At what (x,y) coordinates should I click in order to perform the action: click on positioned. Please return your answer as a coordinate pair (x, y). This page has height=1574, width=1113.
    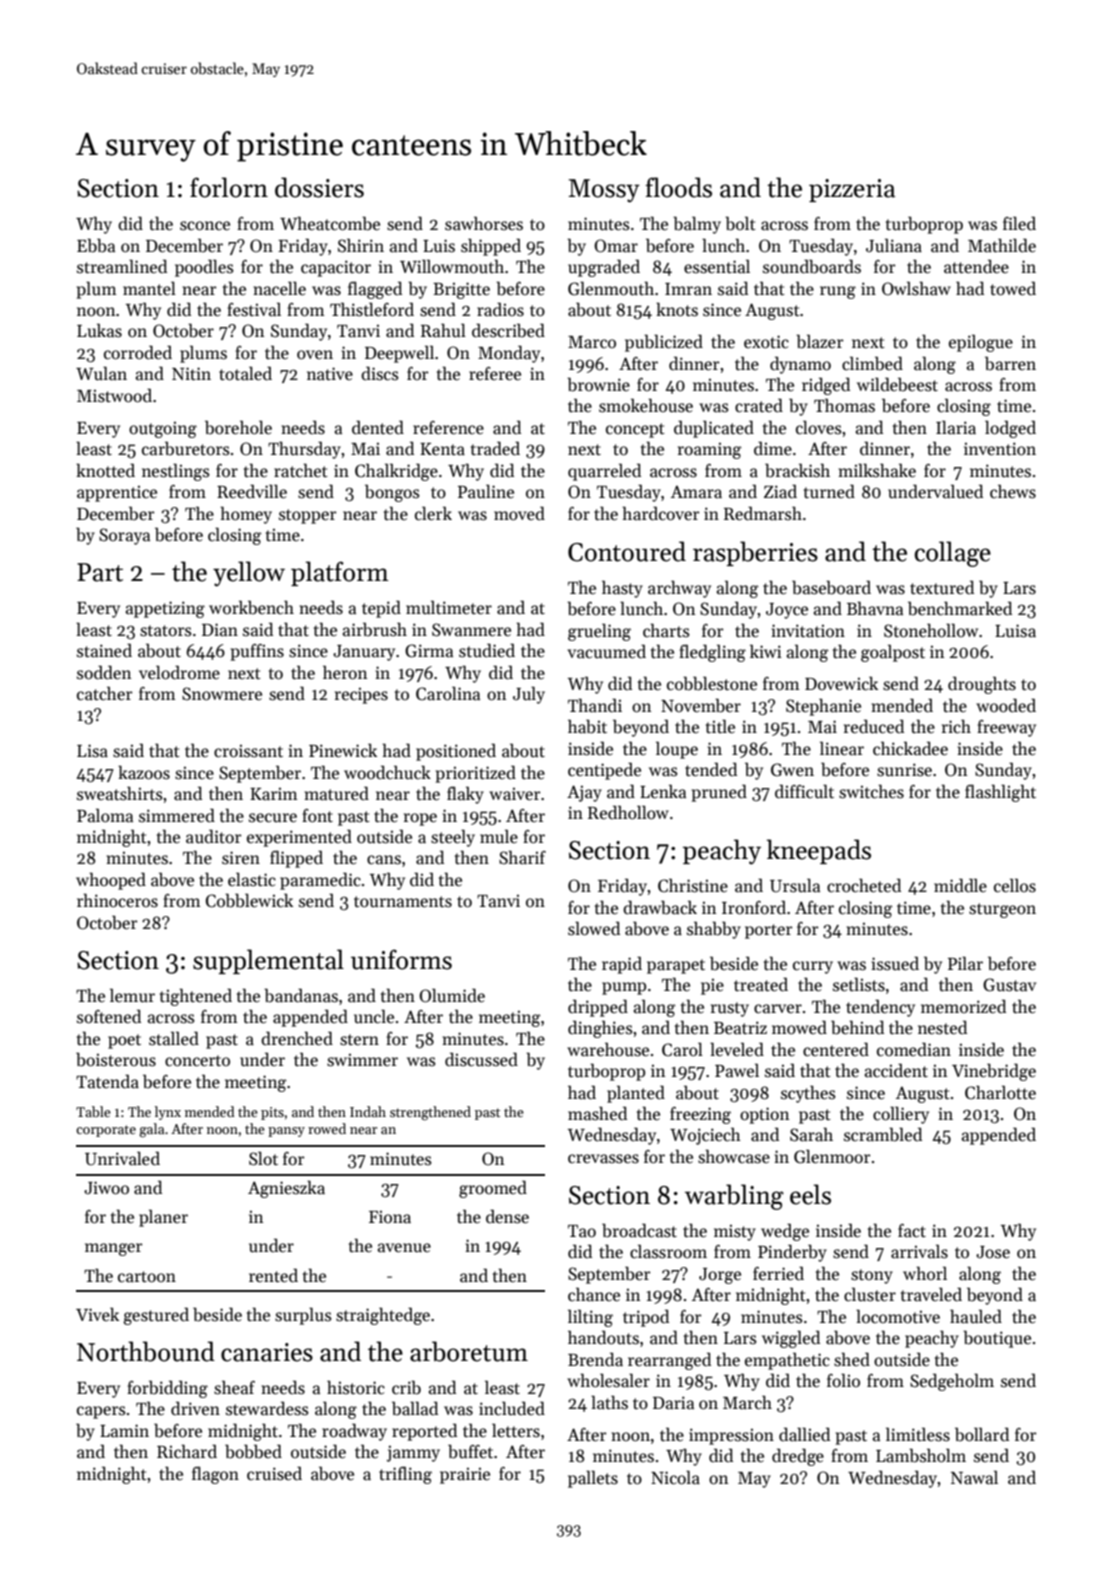
    Looking at the image, I should click on (456, 752).
